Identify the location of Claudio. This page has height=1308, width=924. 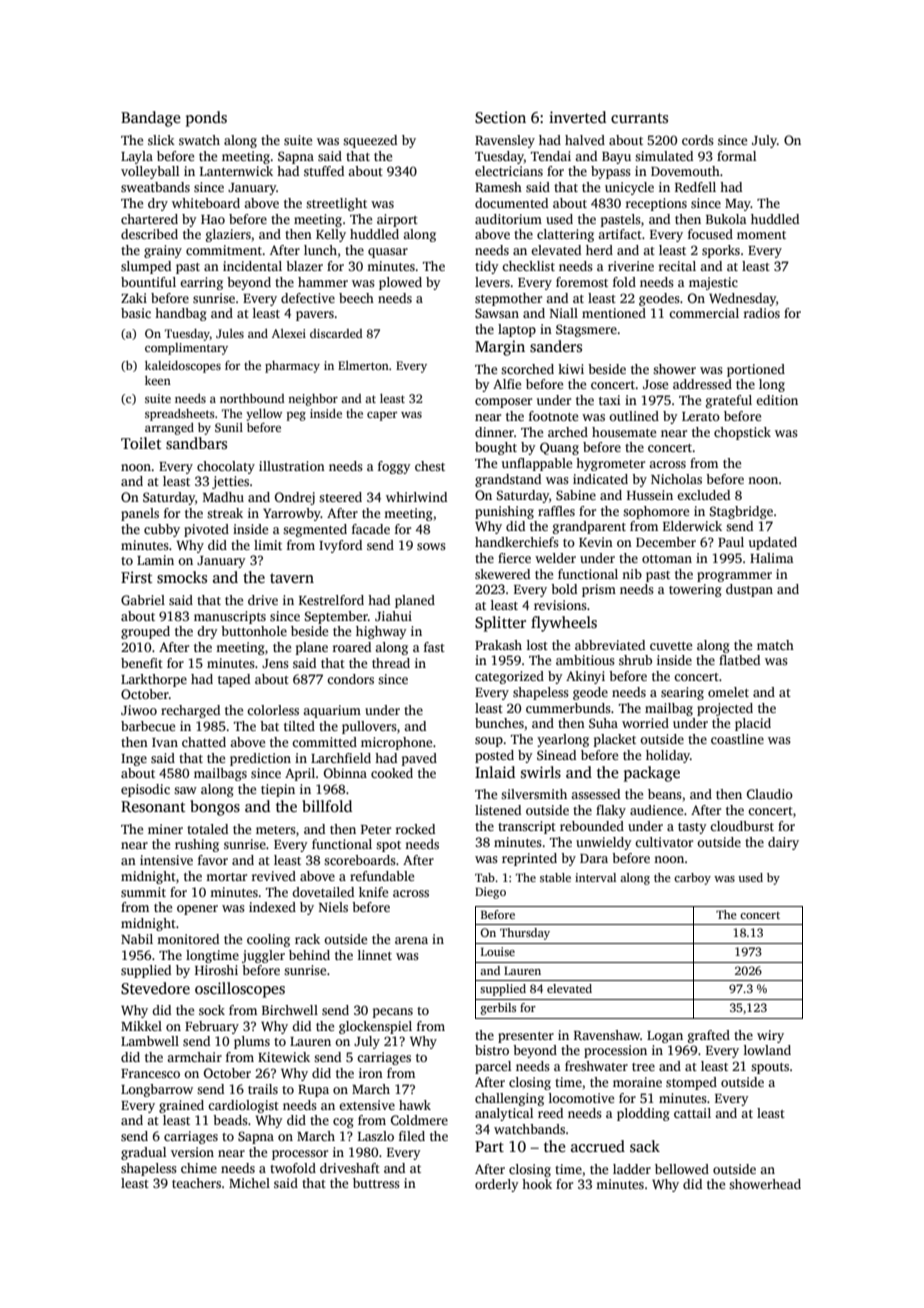
(770, 794).
